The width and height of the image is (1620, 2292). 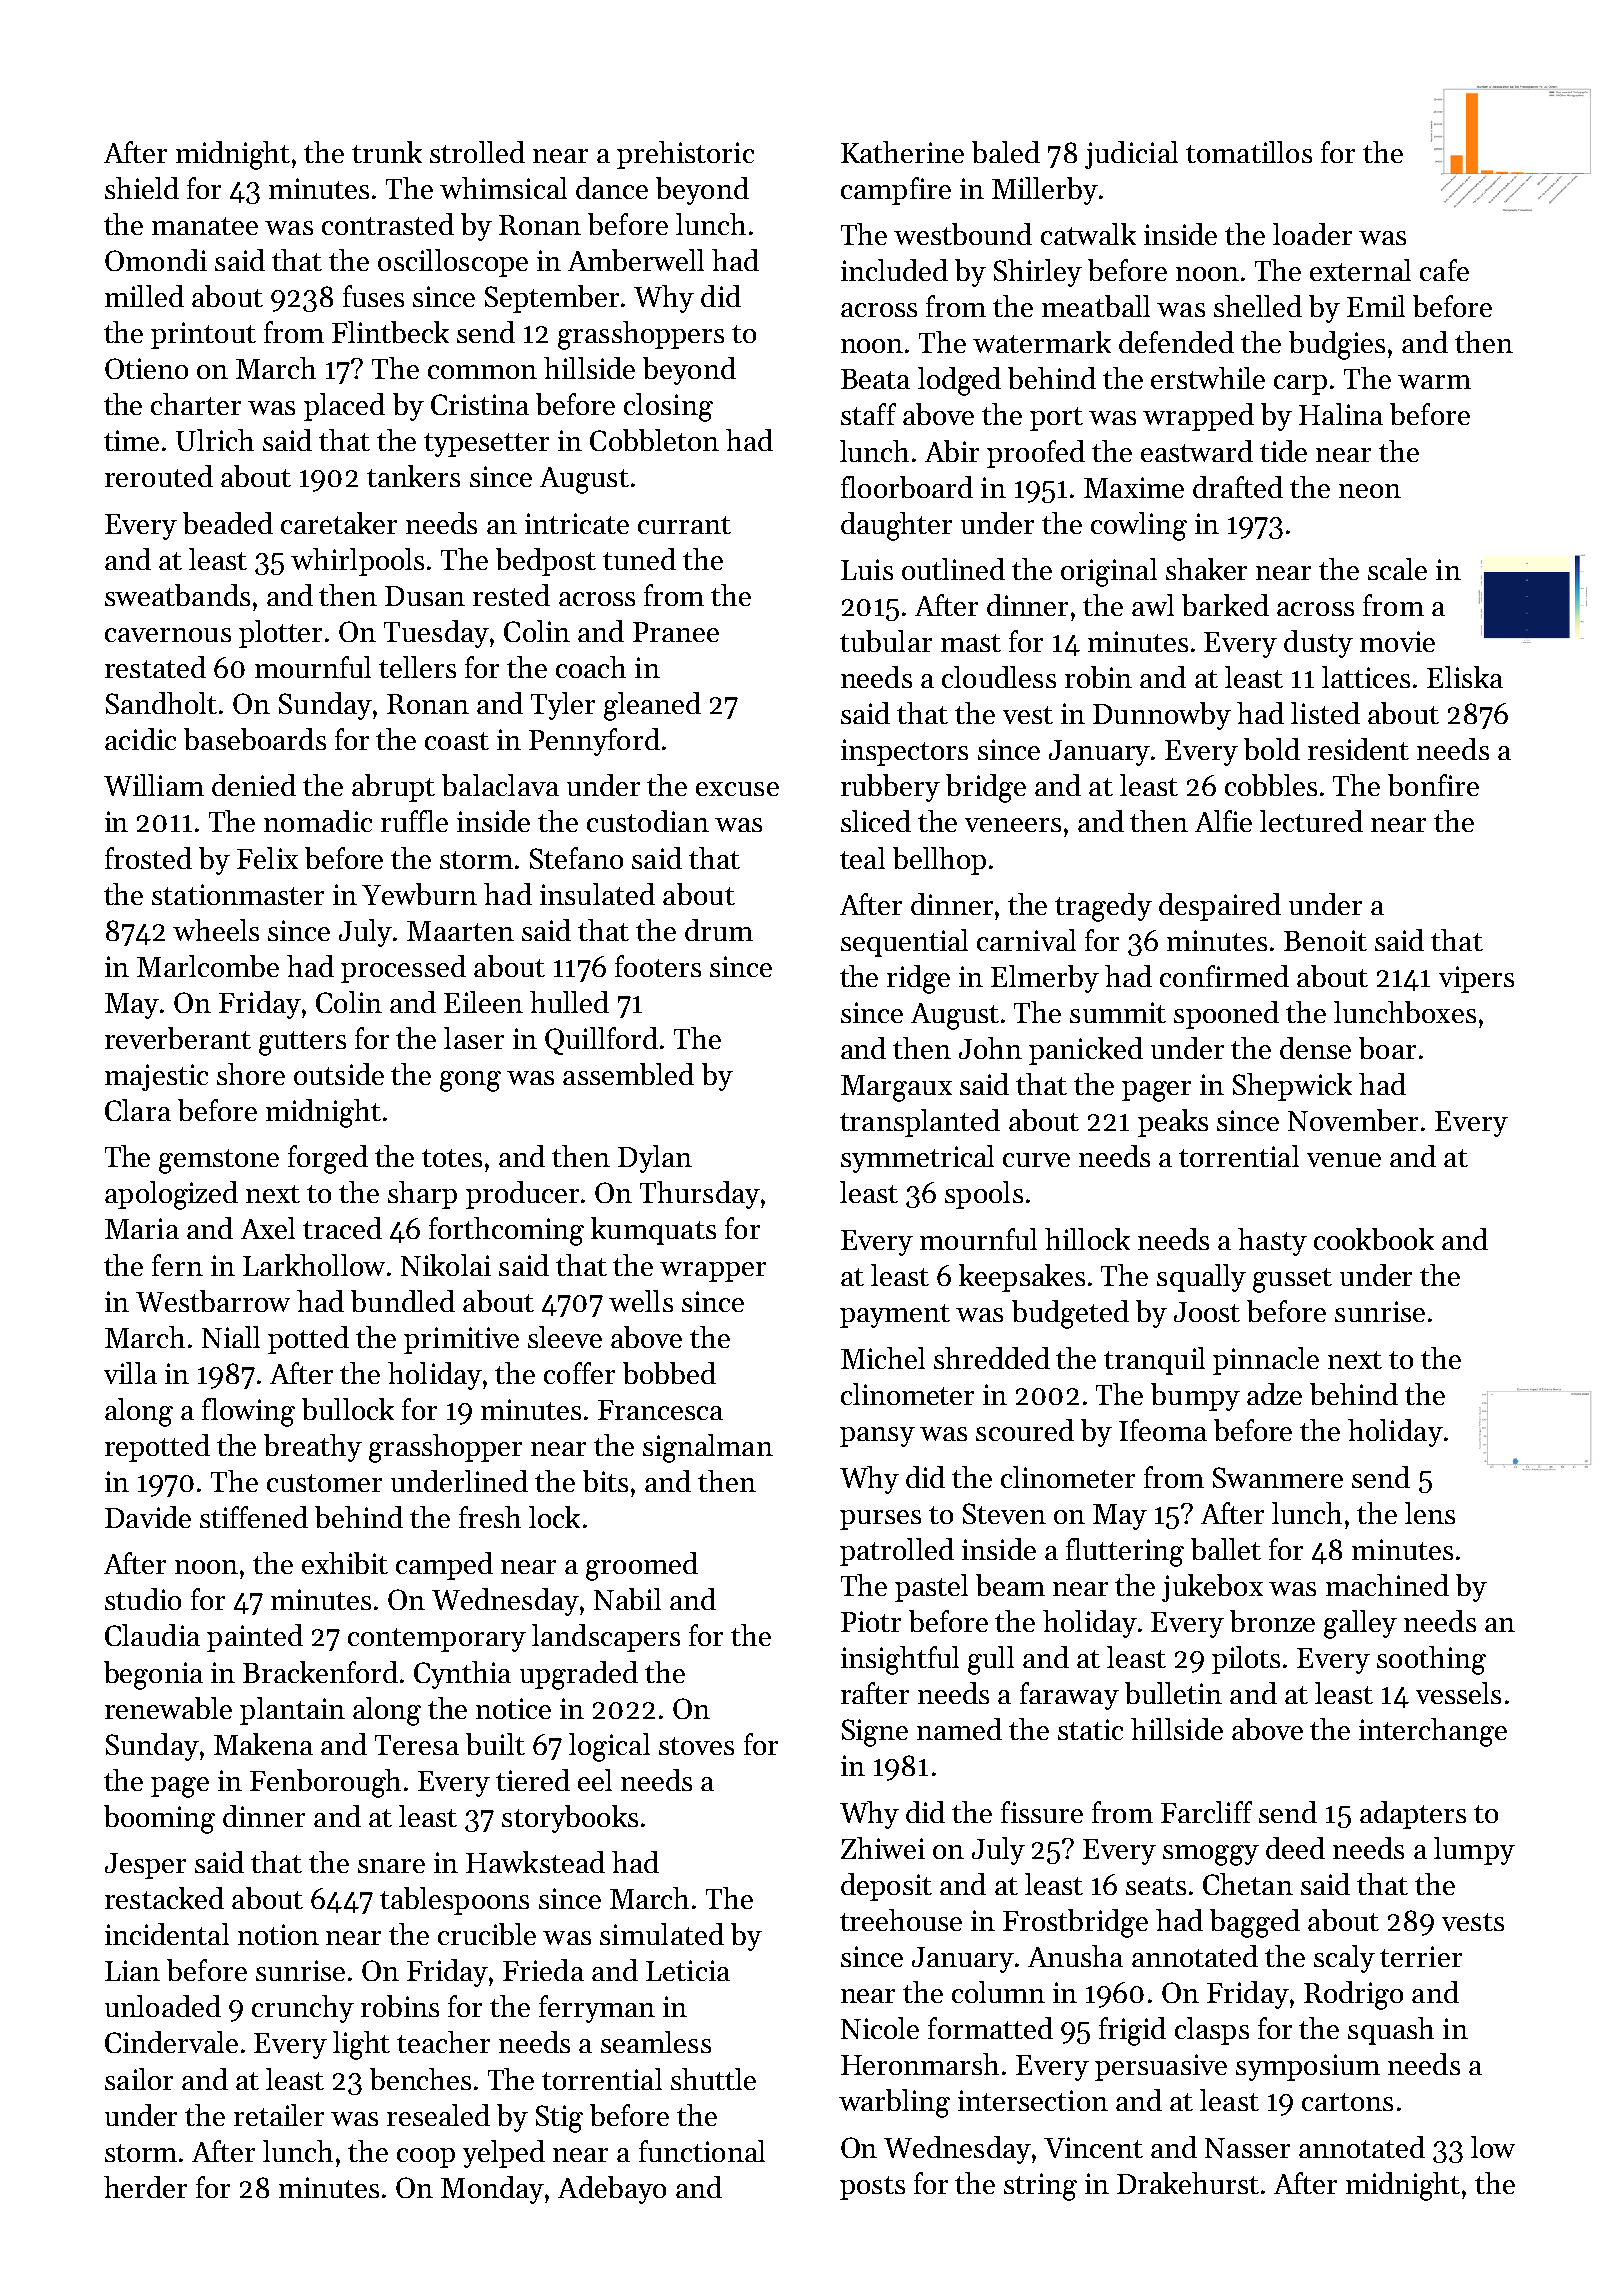 What do you see at coordinates (1249, 152) in the image?
I see `tomatillos` at bounding box center [1249, 152].
